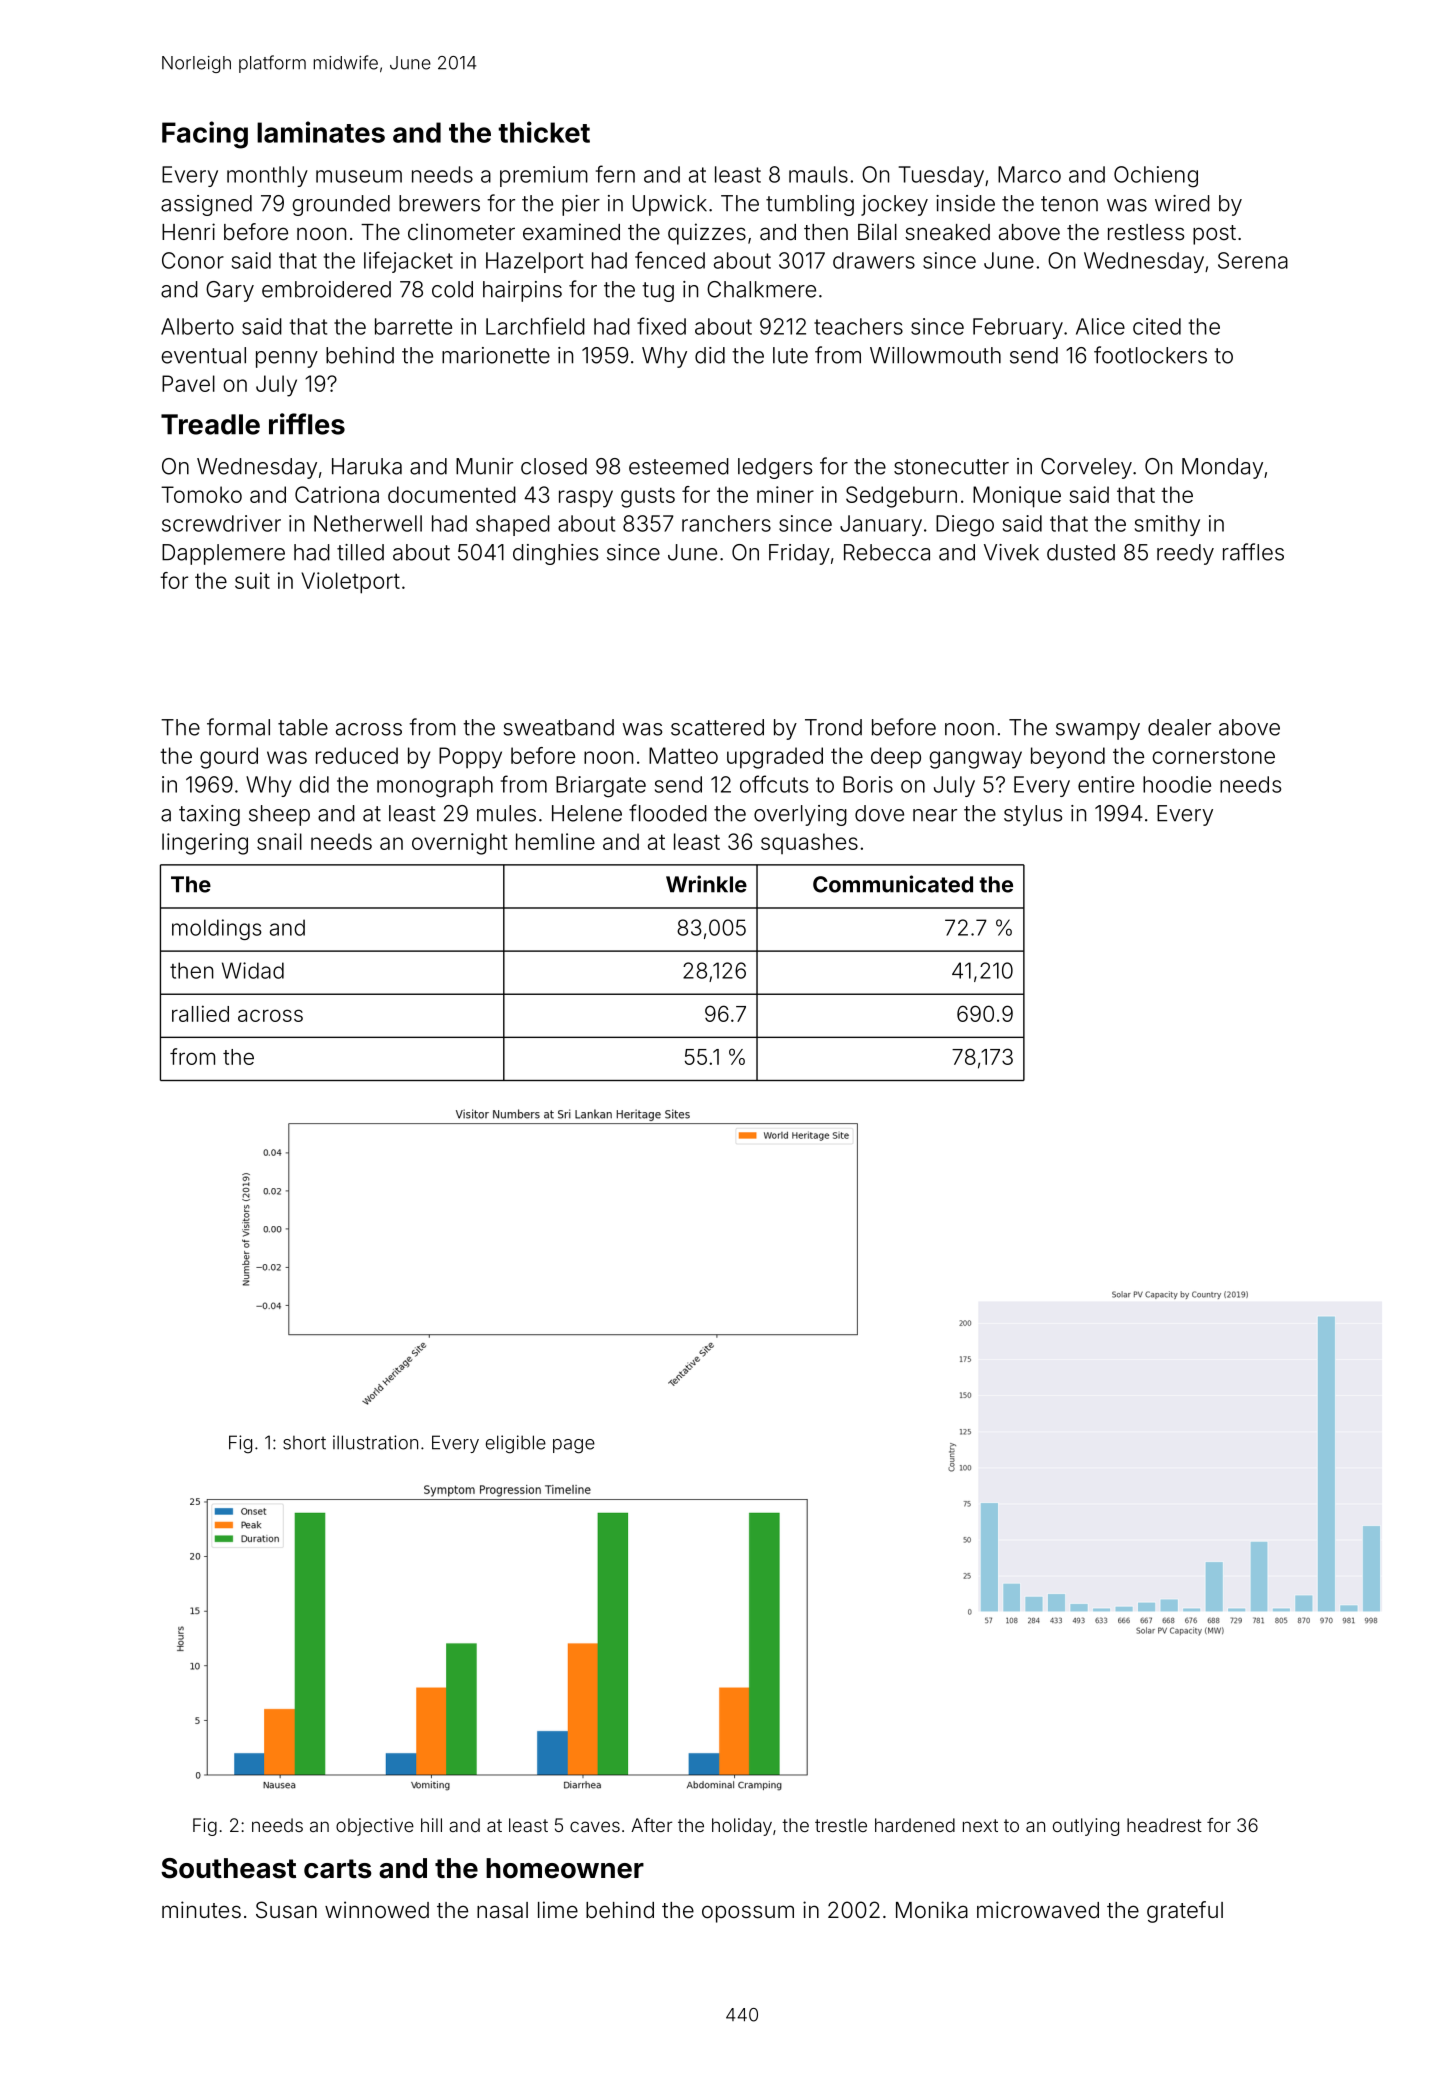  I want to click on rallied, so click(200, 1013).
